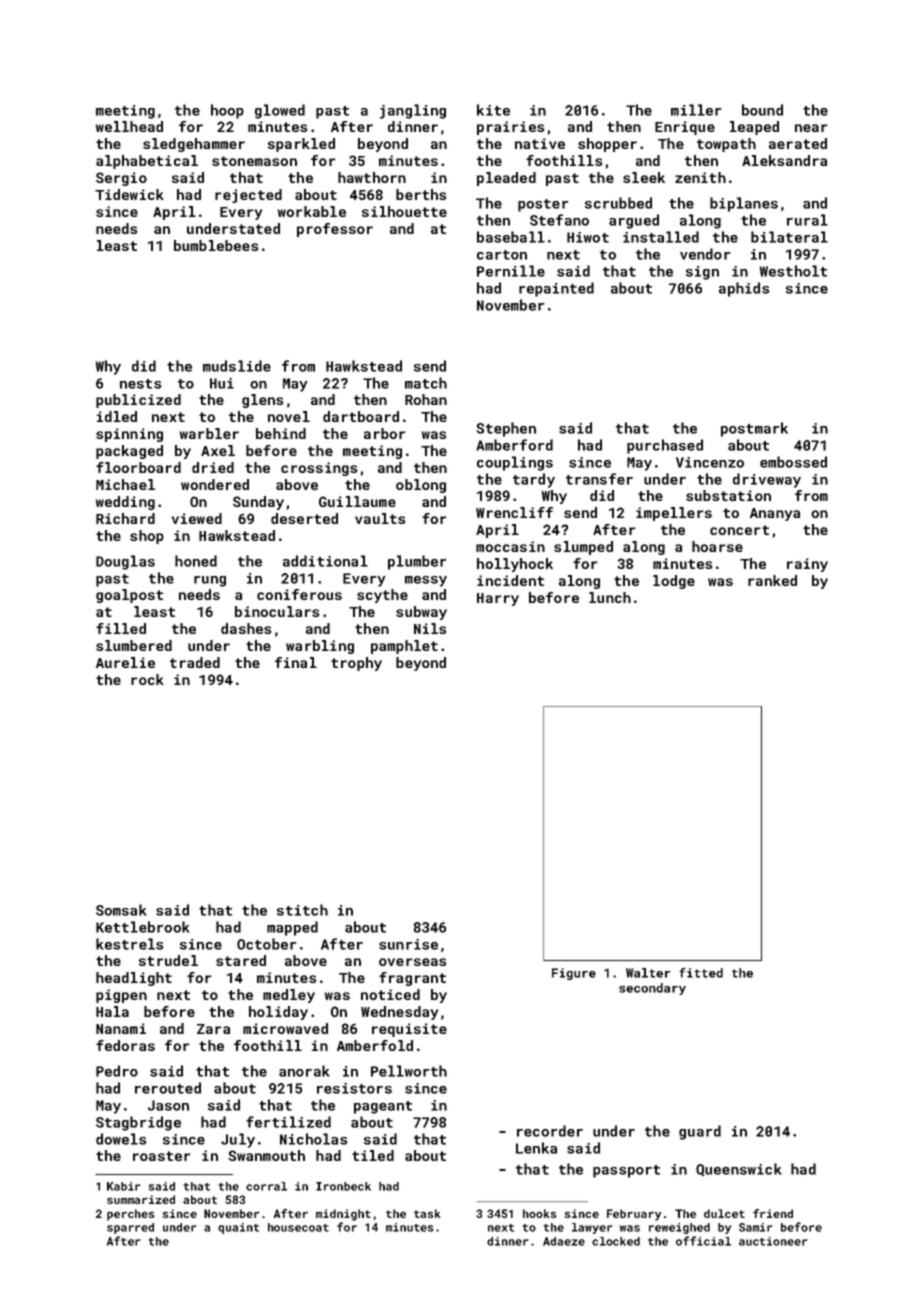 The height and width of the screenshot is (1308, 924). Describe the element at coordinates (493, 110) in the screenshot. I see `kite` at that location.
